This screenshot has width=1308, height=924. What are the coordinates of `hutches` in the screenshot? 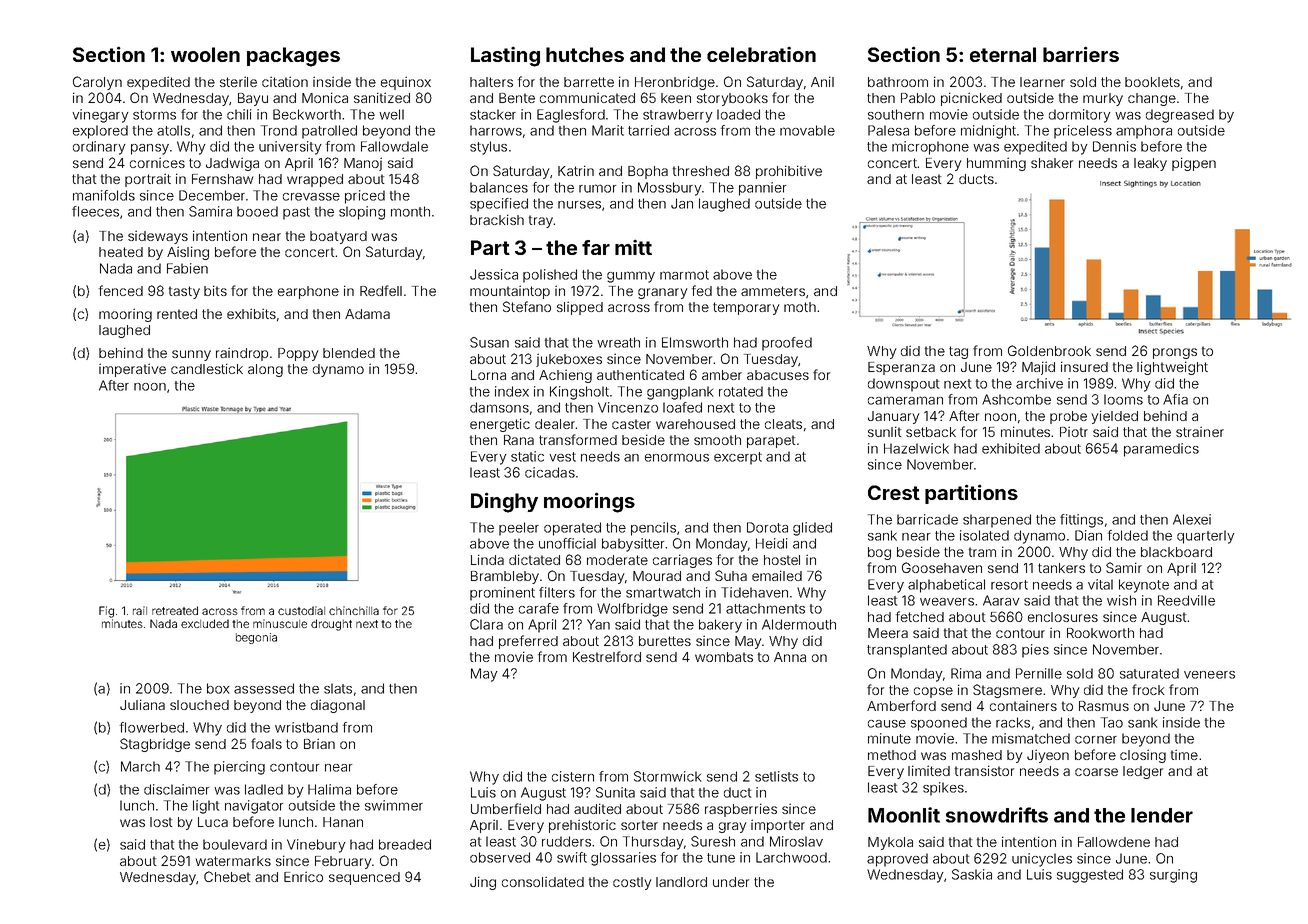 It's located at (585, 54).
